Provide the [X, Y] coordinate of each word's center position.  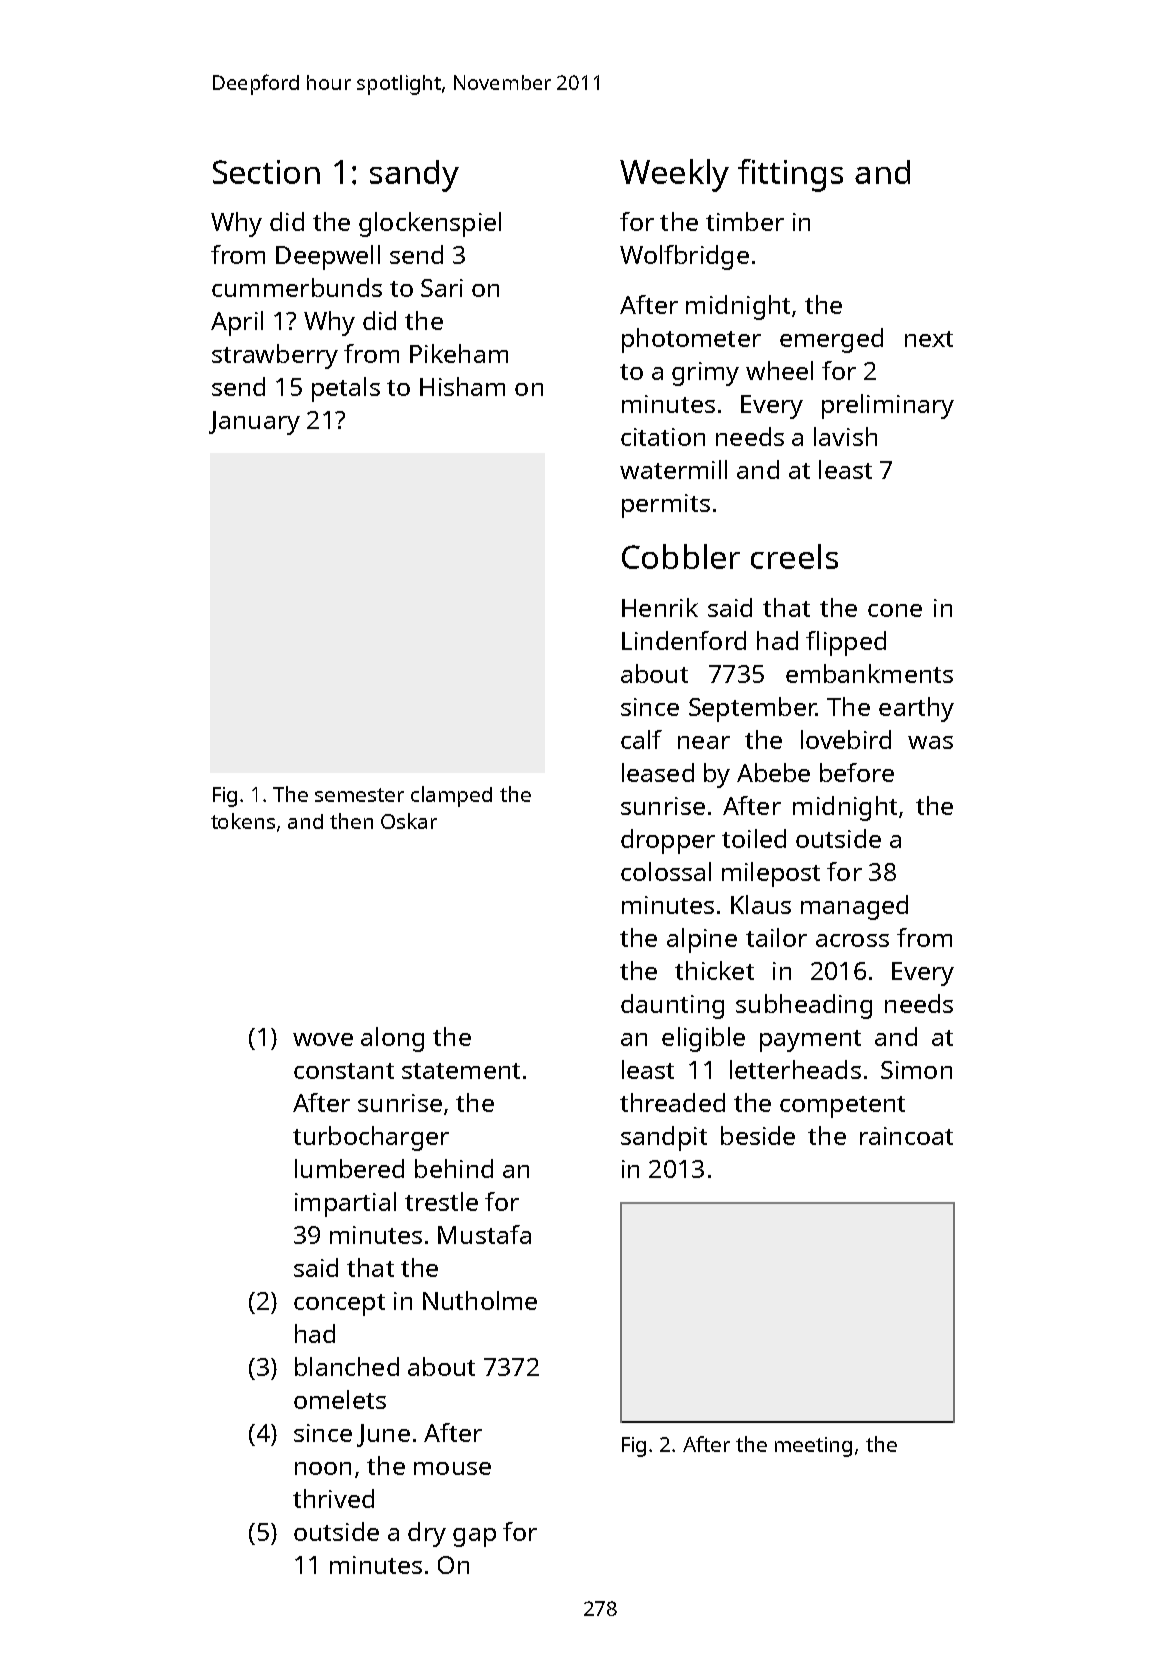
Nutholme [480, 1300]
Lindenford [684, 640]
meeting [813, 1447]
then [351, 821]
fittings [790, 175]
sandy [414, 176]
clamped [451, 796]
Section [266, 172]
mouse [452, 1468]
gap [474, 1537]
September [752, 709]
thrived [333, 1498]
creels [794, 556]
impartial [345, 1204]
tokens [243, 821]
